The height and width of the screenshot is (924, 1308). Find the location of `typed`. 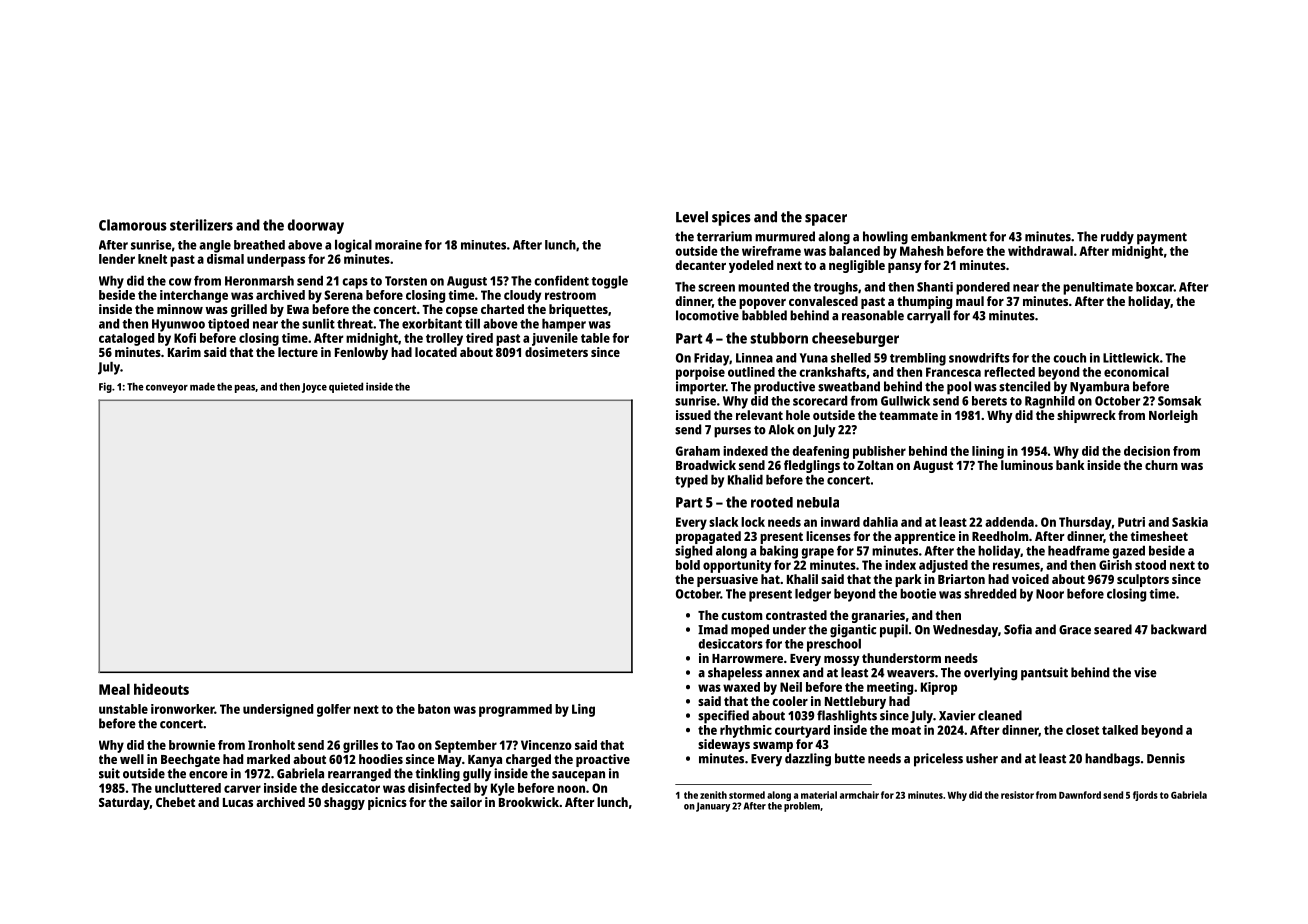

typed is located at coordinates (691, 481).
